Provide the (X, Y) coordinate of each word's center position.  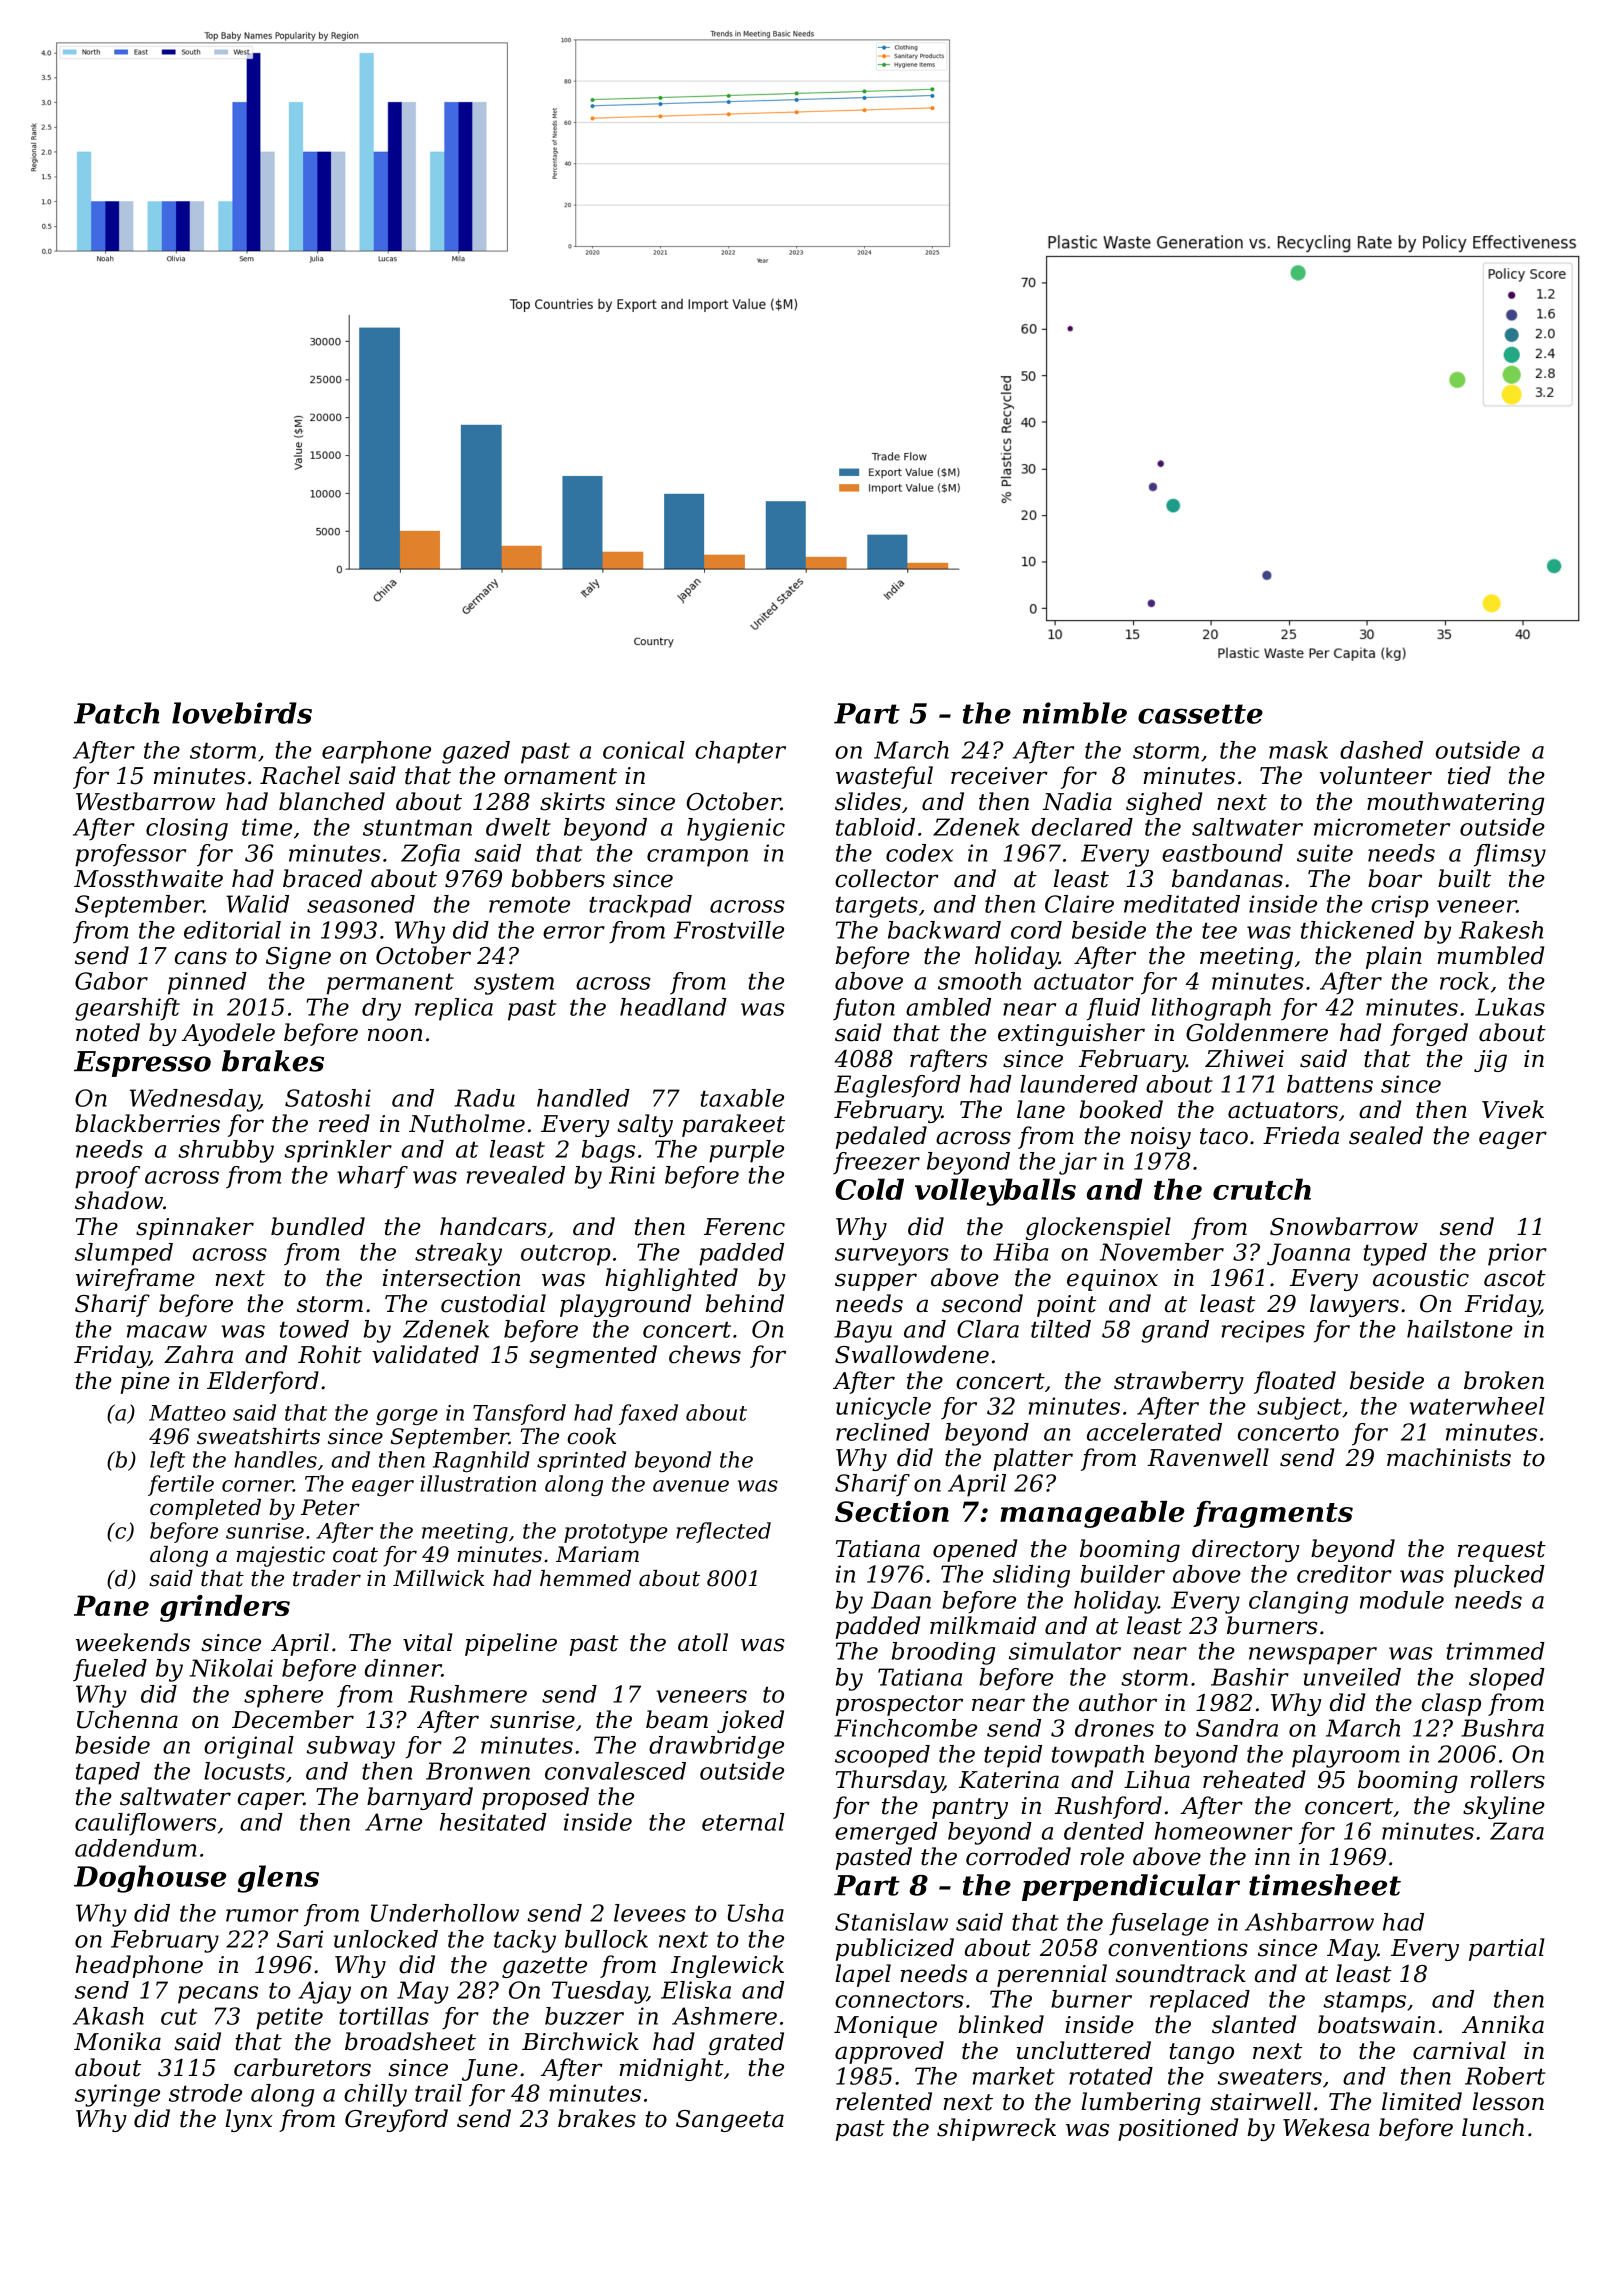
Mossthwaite (148, 878)
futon (864, 1009)
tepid (1013, 1756)
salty (645, 1125)
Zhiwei (1244, 1058)
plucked (1499, 1576)
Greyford (396, 2120)
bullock (606, 1939)
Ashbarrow (1309, 1922)
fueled (110, 1670)
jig (1490, 1061)
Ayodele (228, 1034)
